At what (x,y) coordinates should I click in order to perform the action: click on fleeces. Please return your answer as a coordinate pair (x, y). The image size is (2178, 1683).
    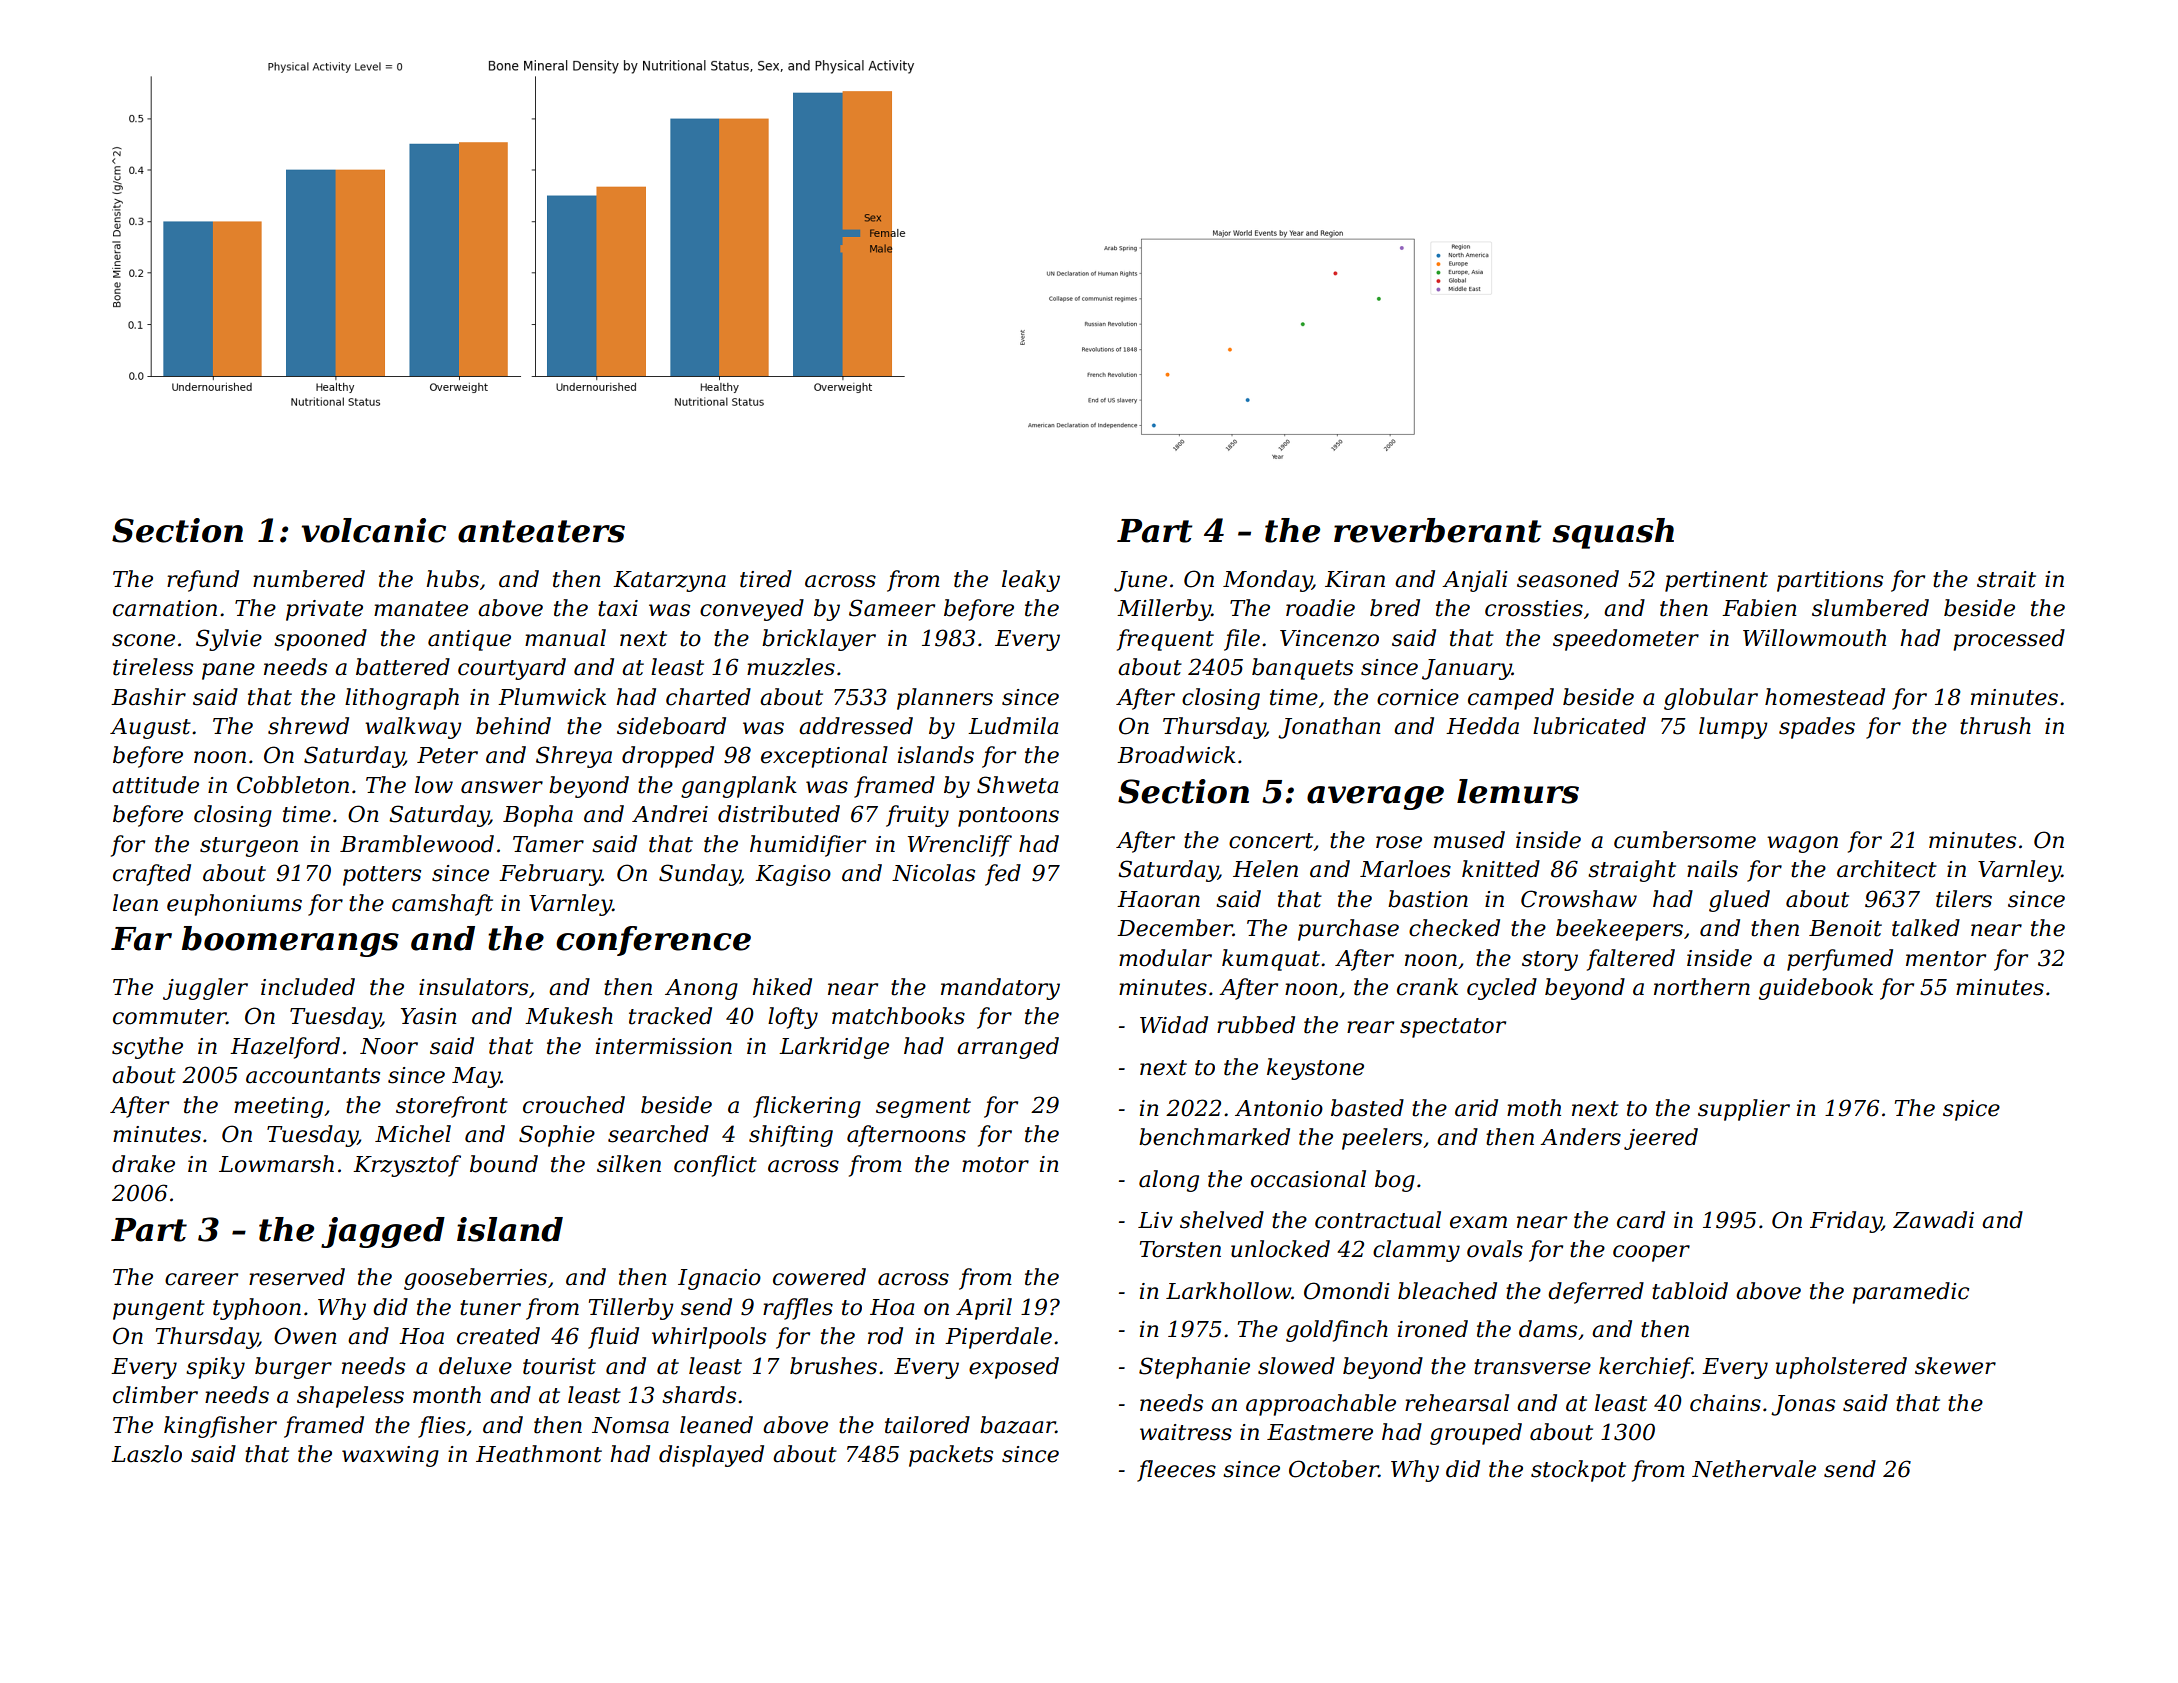
    Looking at the image, I should click on (1176, 1471).
